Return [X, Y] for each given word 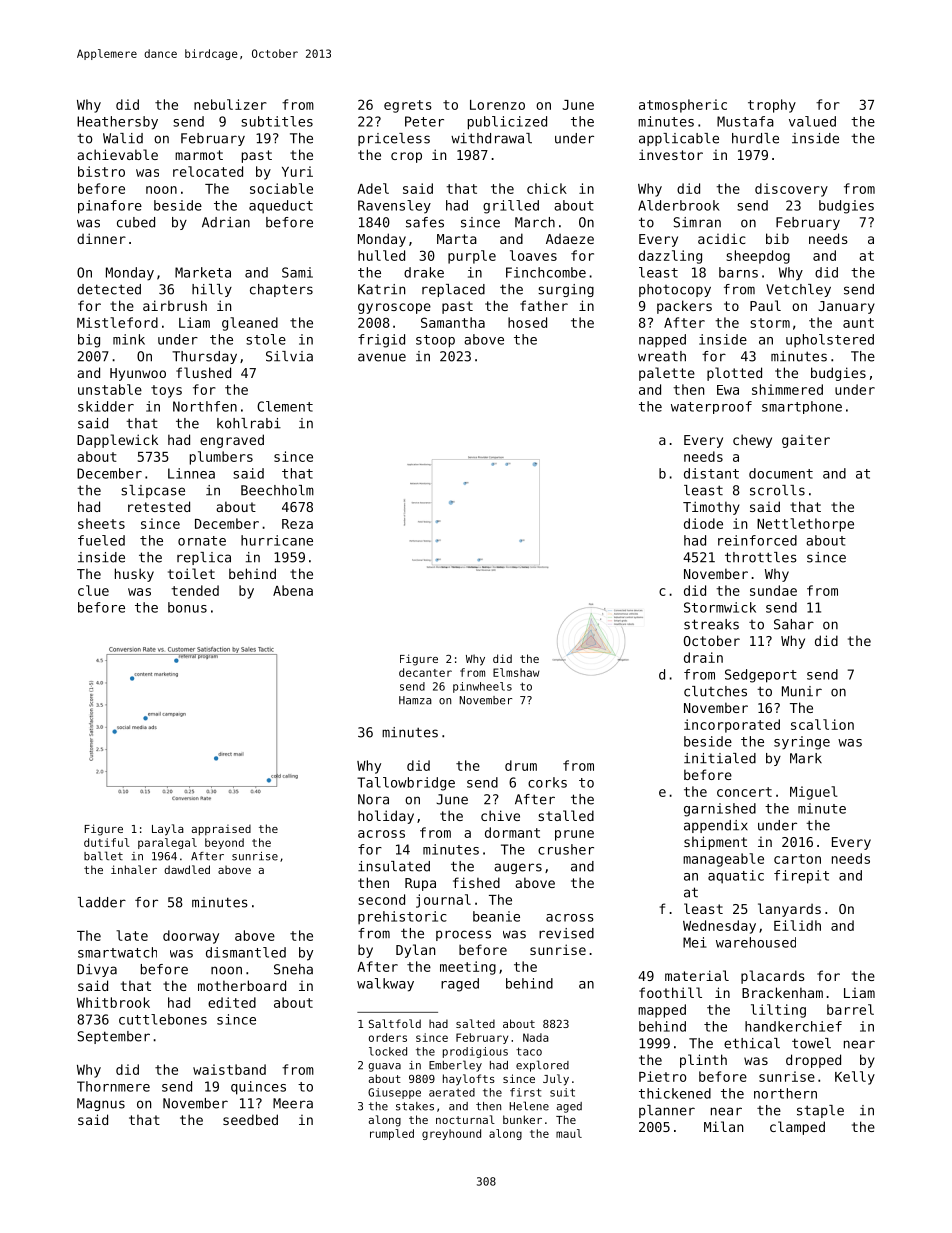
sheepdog [758, 257]
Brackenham [782, 992]
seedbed [250, 1119]
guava [384, 1067]
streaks [711, 624]
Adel [373, 188]
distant [711, 473]
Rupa [420, 884]
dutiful [107, 842]
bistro [101, 171]
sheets [101, 523]
